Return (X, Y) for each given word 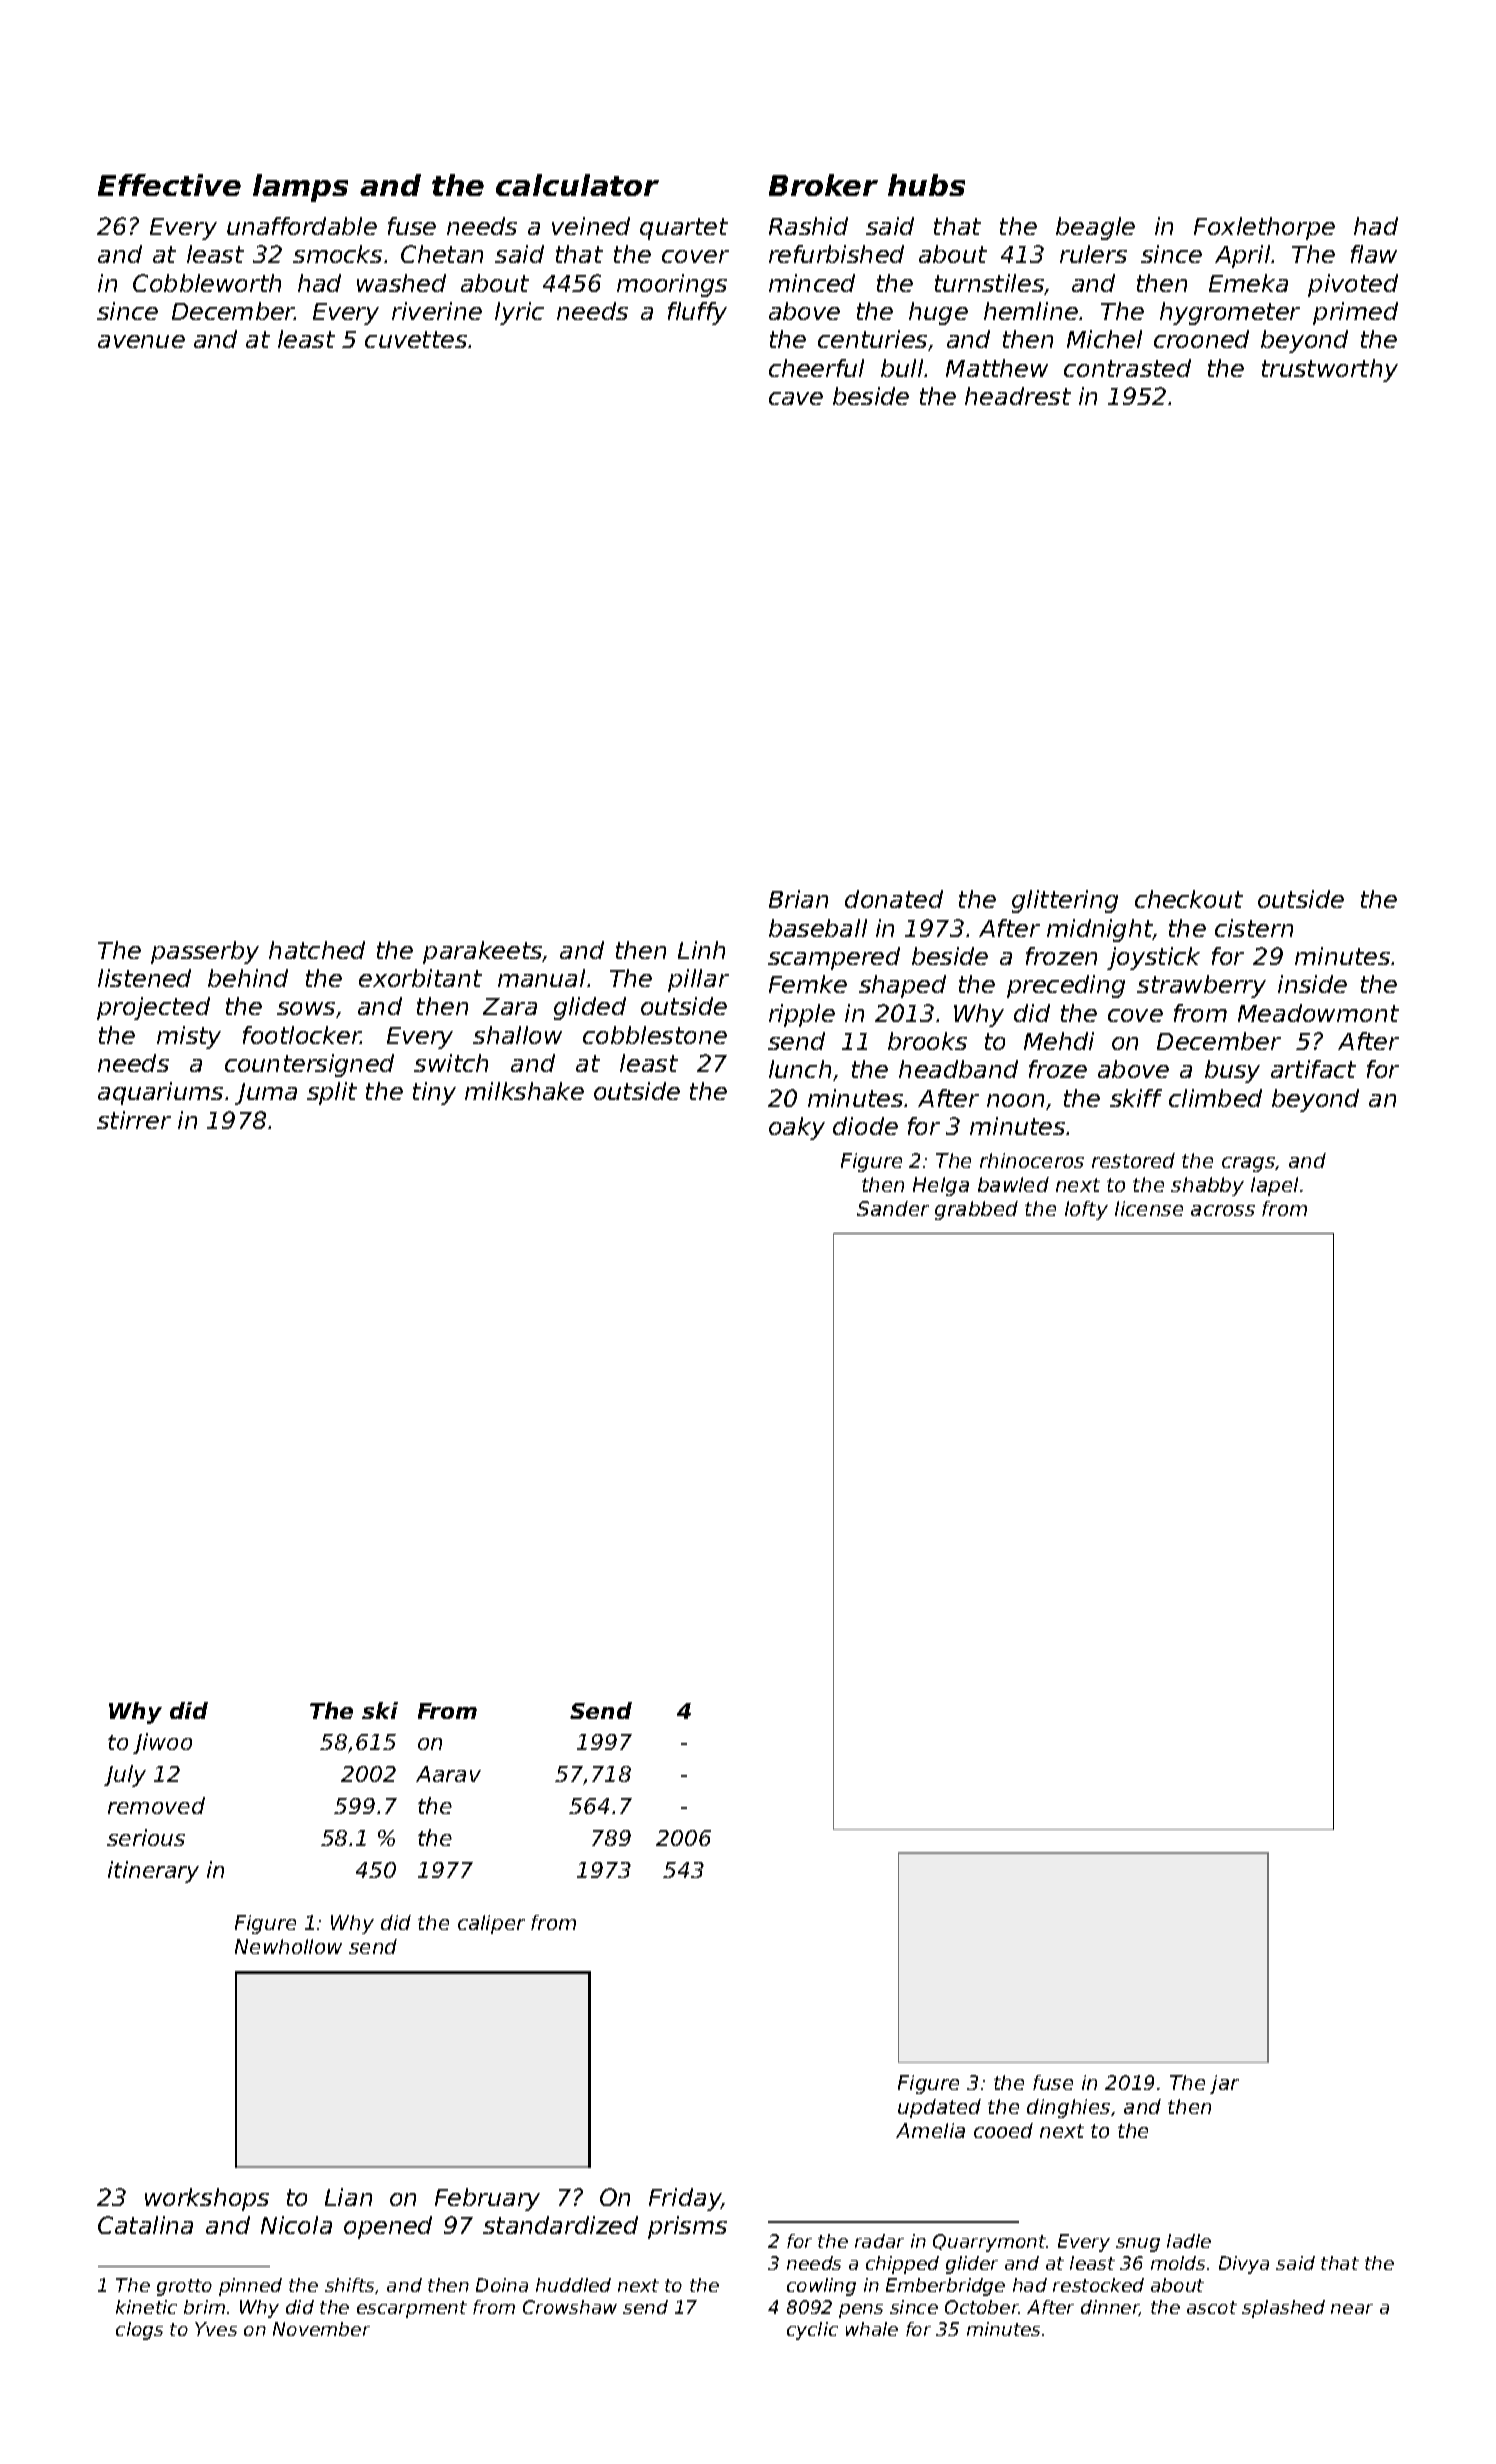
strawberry (1201, 986)
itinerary (153, 1872)
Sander (893, 1208)
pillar (698, 980)
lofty (1086, 1210)
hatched (317, 950)
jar (1224, 2084)
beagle (1095, 228)
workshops (207, 2199)
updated (939, 2108)
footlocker (302, 1035)
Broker (823, 185)
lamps (300, 188)
